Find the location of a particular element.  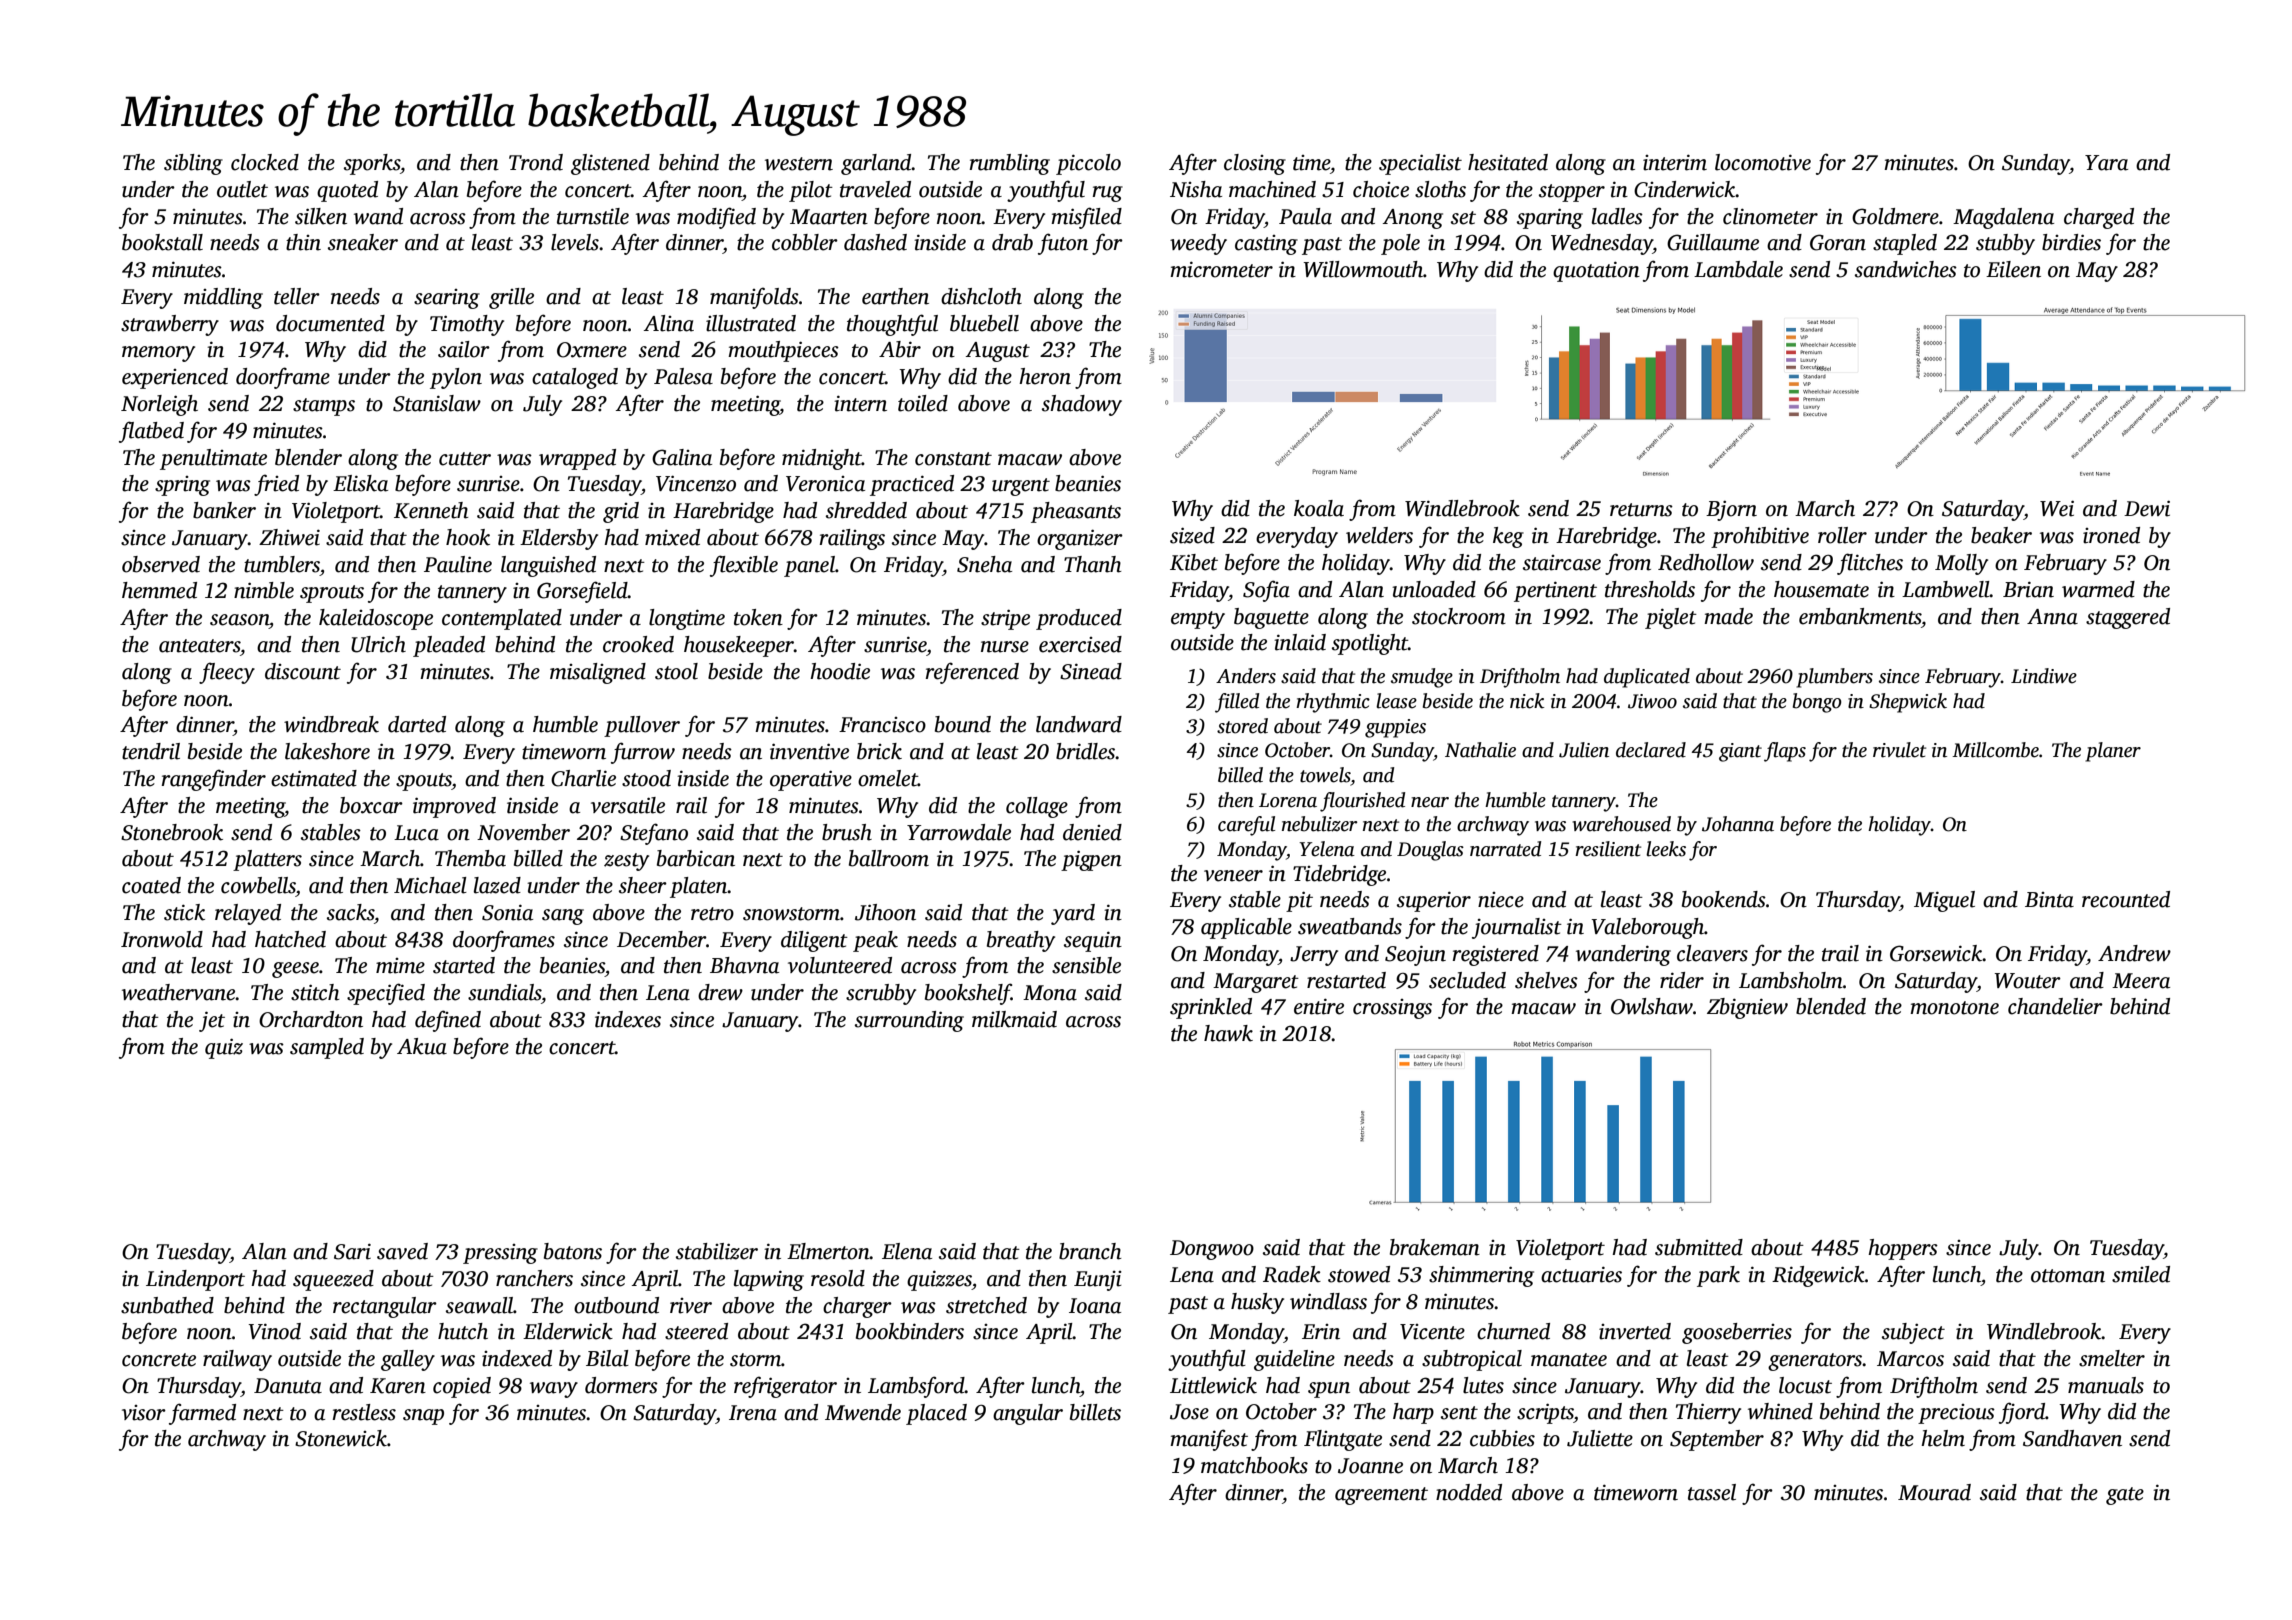

Jose is located at coordinates (1189, 1412).
